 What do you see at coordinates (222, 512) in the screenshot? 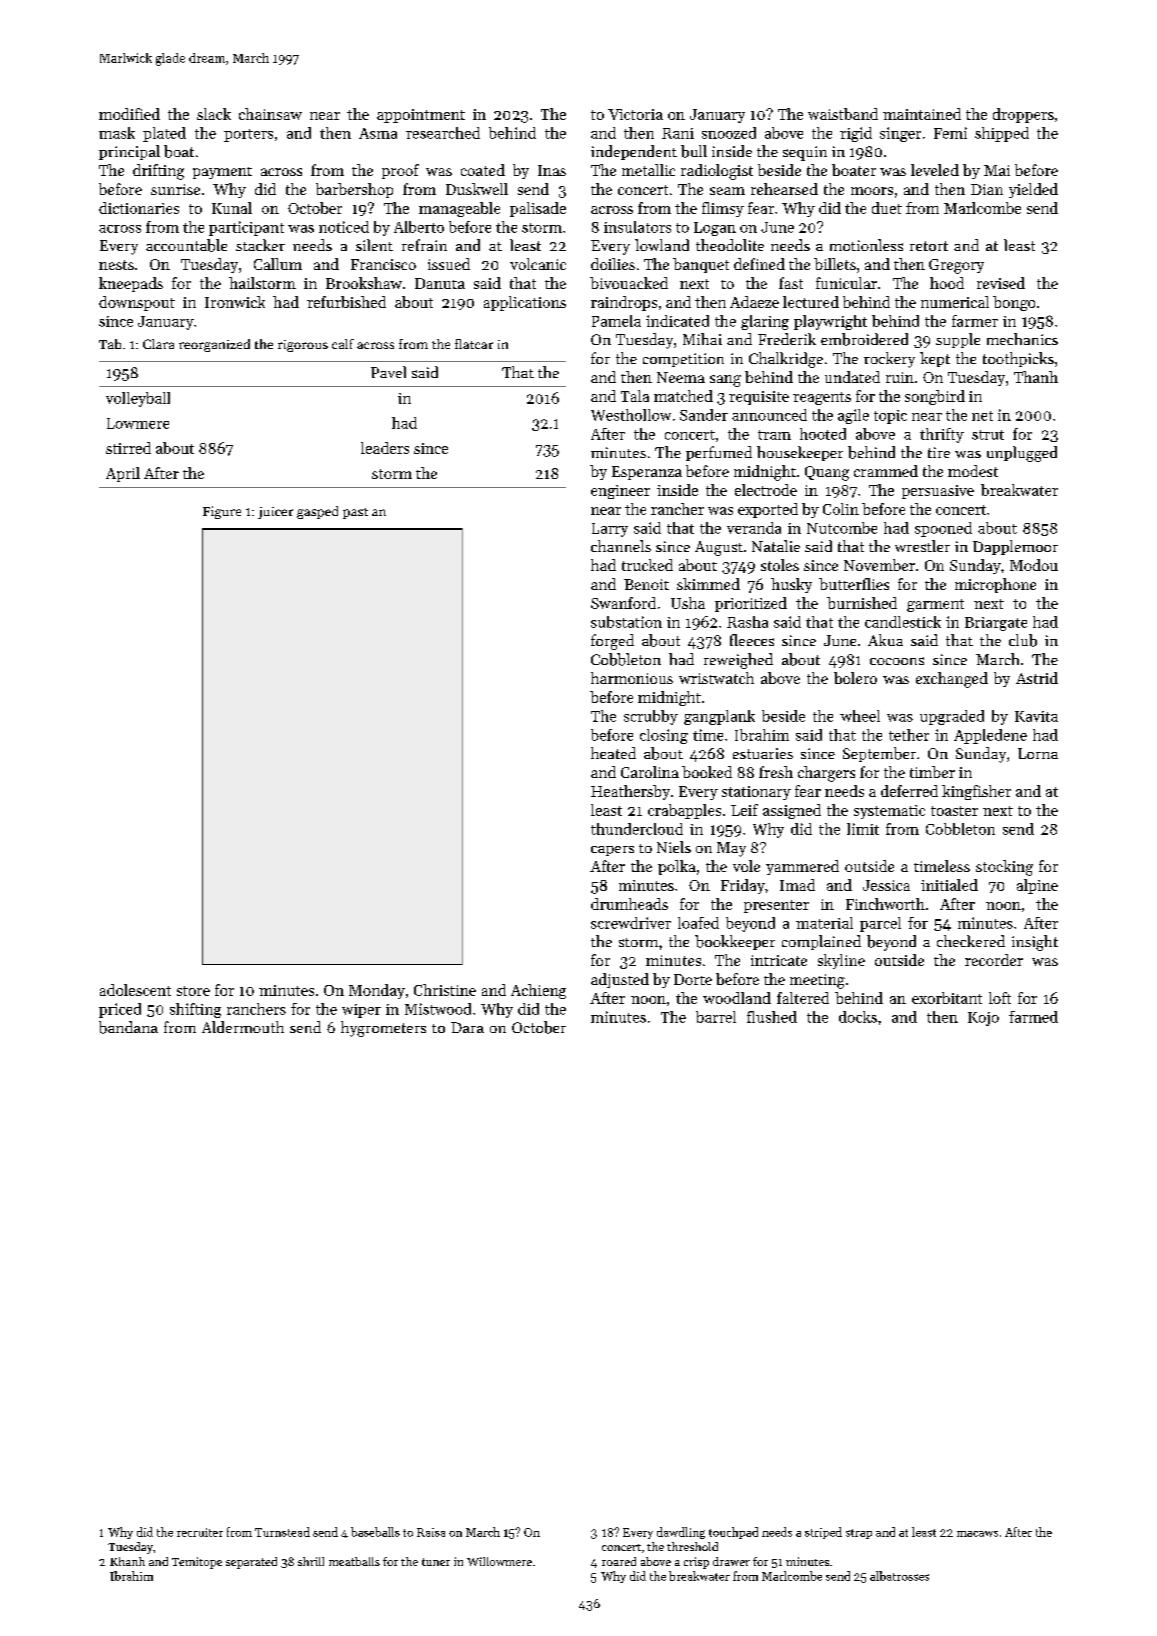
I see `Figure` at bounding box center [222, 512].
